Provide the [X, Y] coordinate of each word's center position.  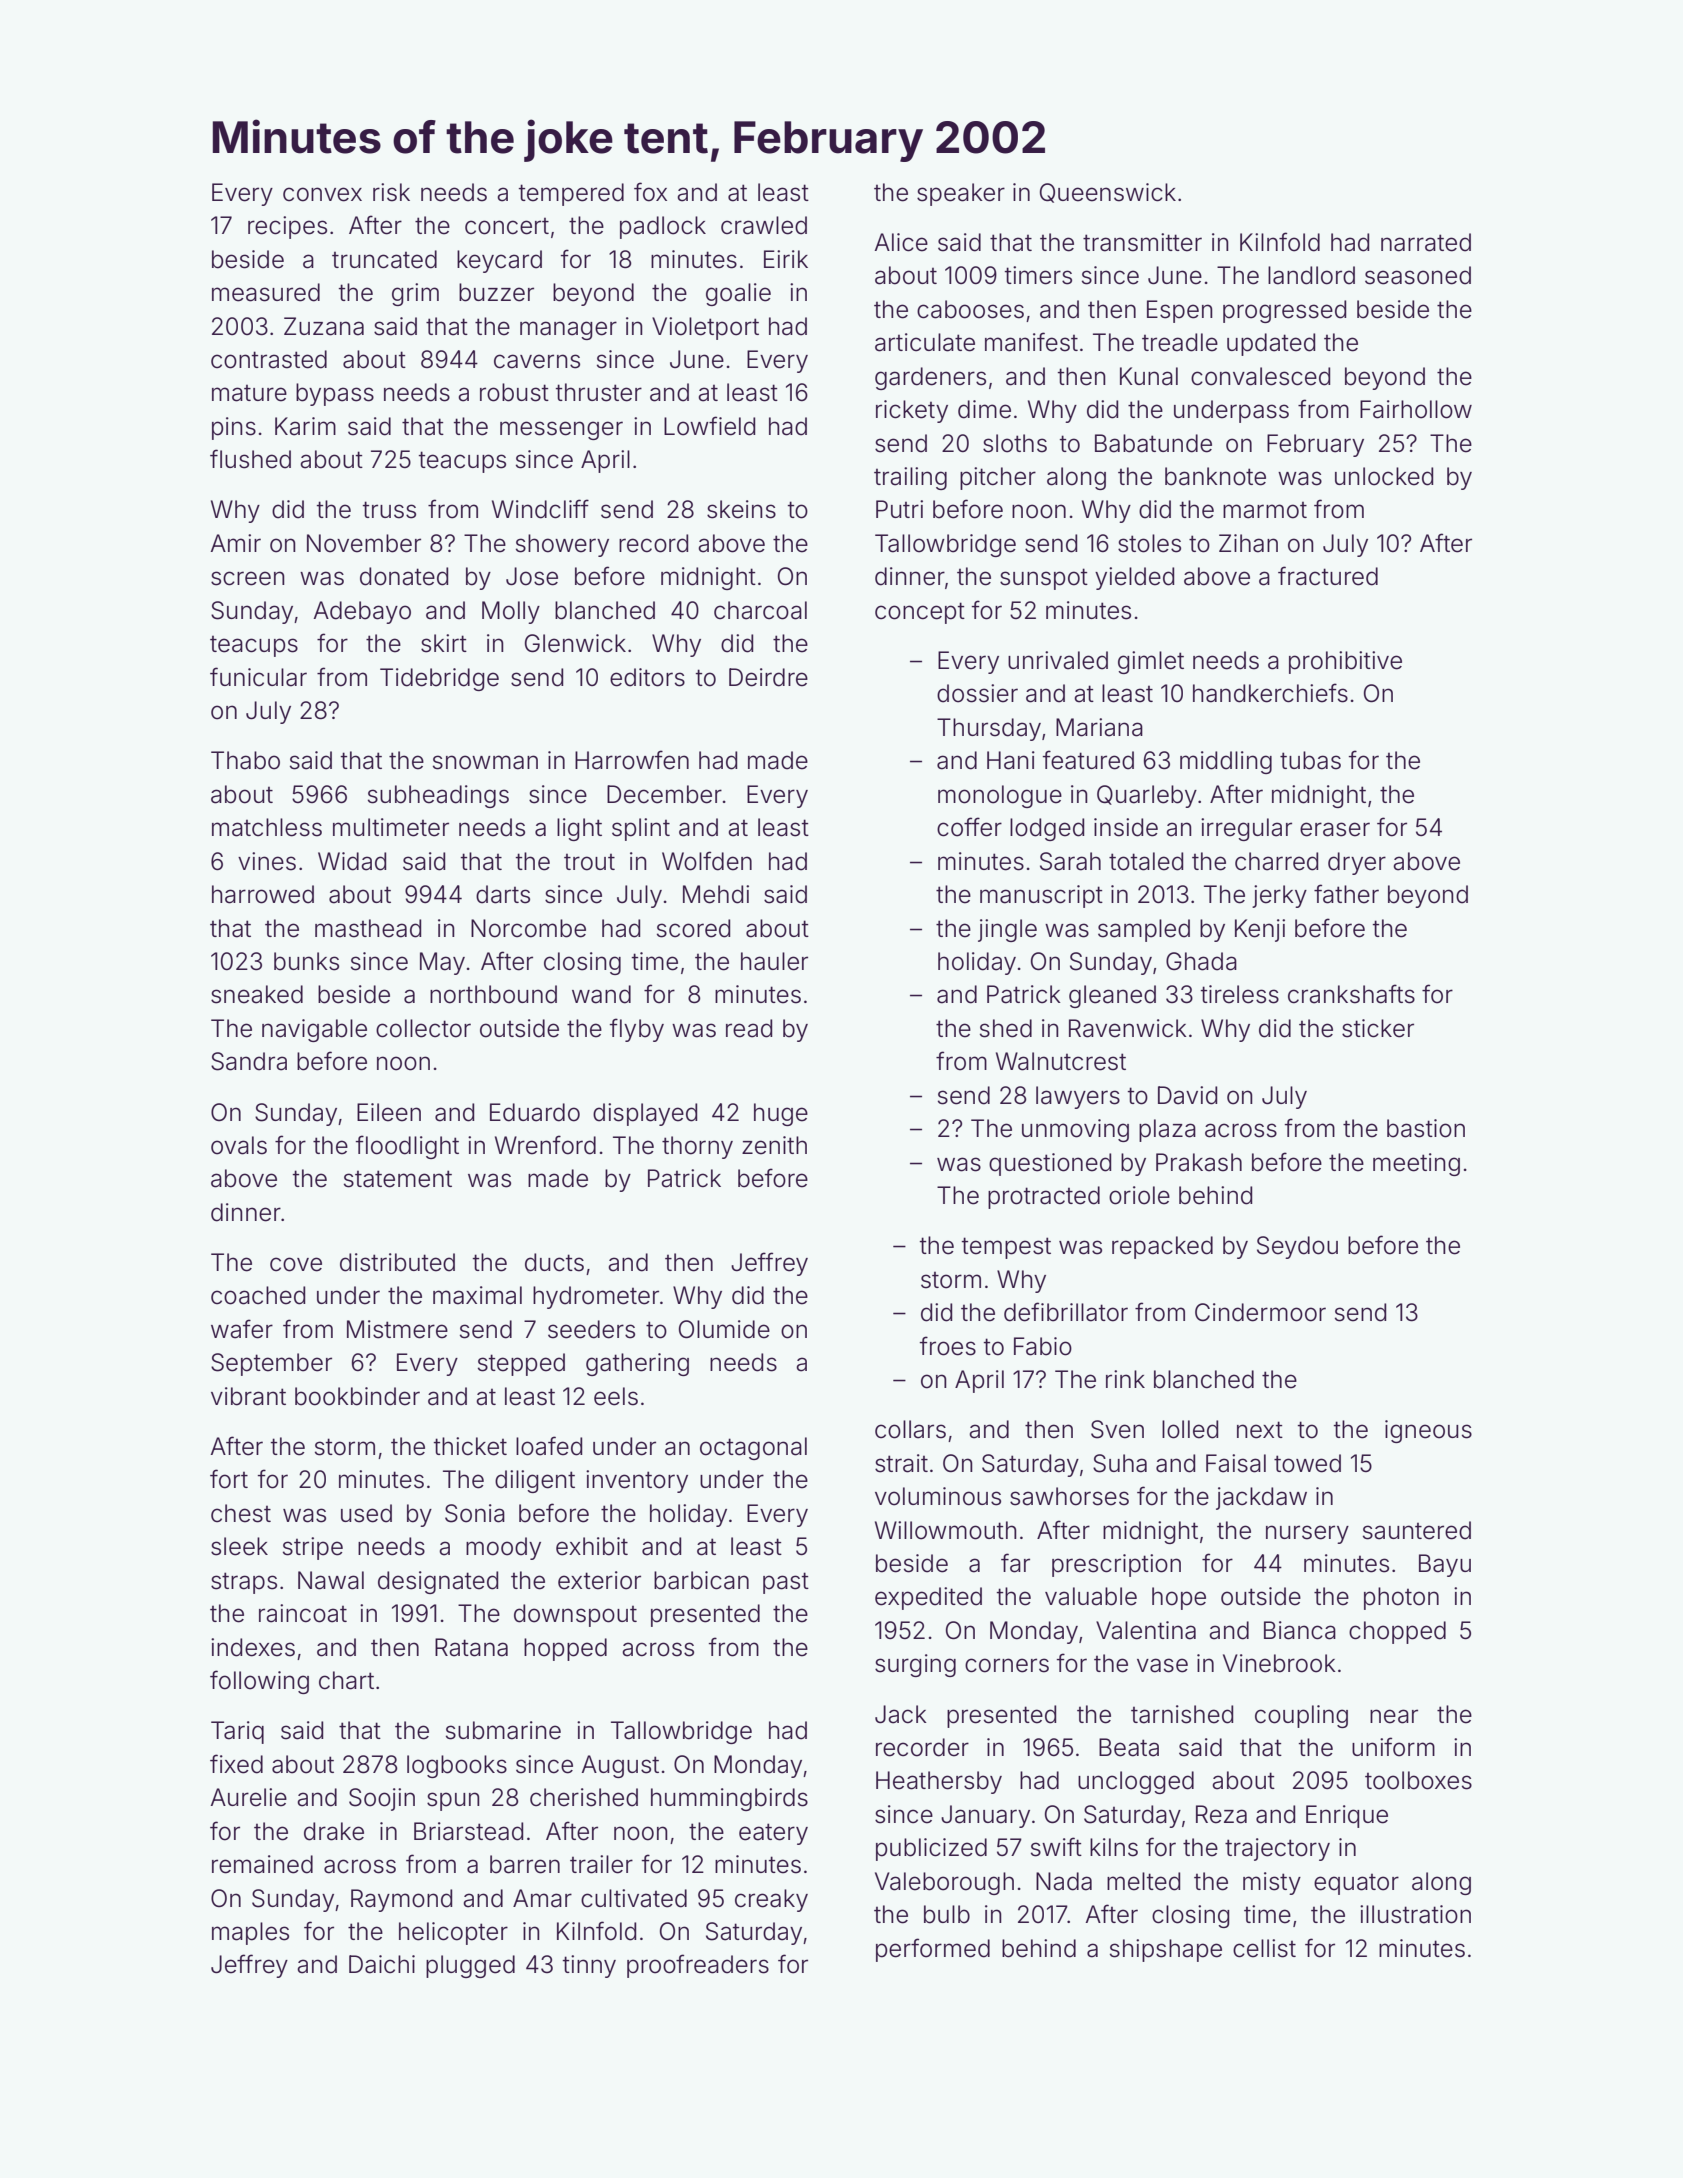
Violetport [705, 328]
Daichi [382, 1964]
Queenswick [1108, 193]
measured [266, 292]
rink [1125, 1379]
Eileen [389, 1112]
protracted [1044, 1197]
